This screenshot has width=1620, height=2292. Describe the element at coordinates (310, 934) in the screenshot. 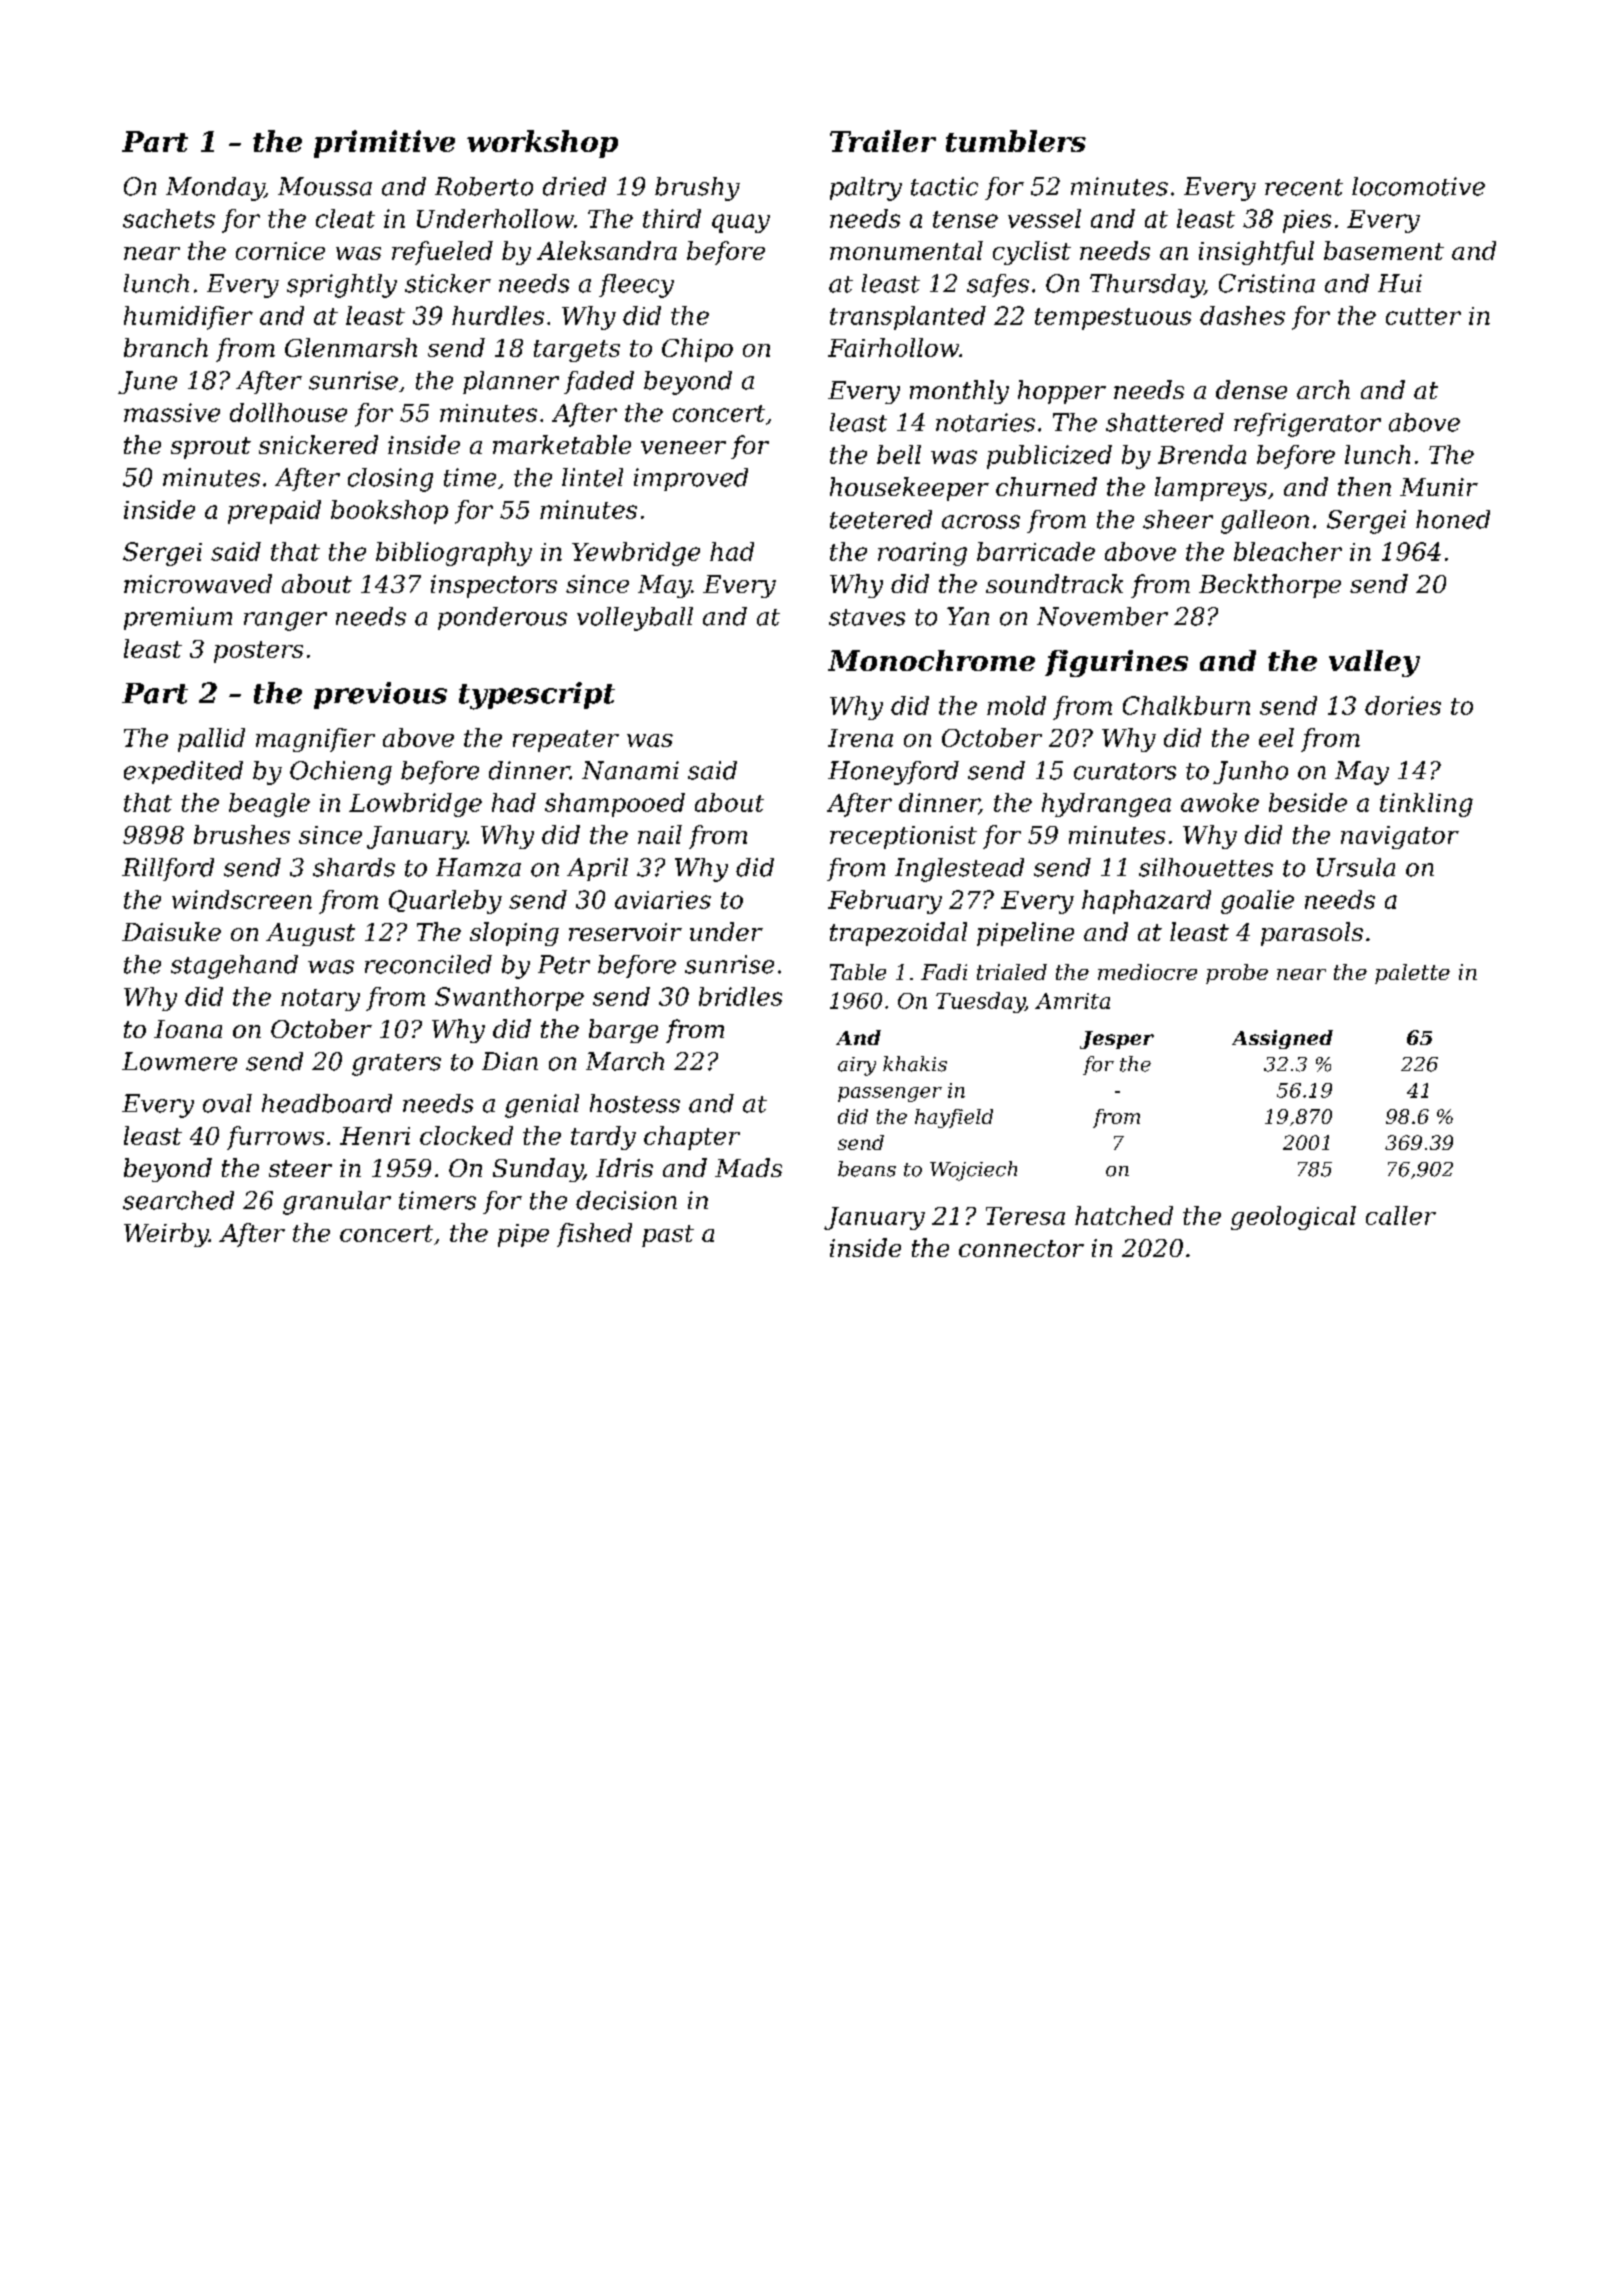

I see `August` at that location.
